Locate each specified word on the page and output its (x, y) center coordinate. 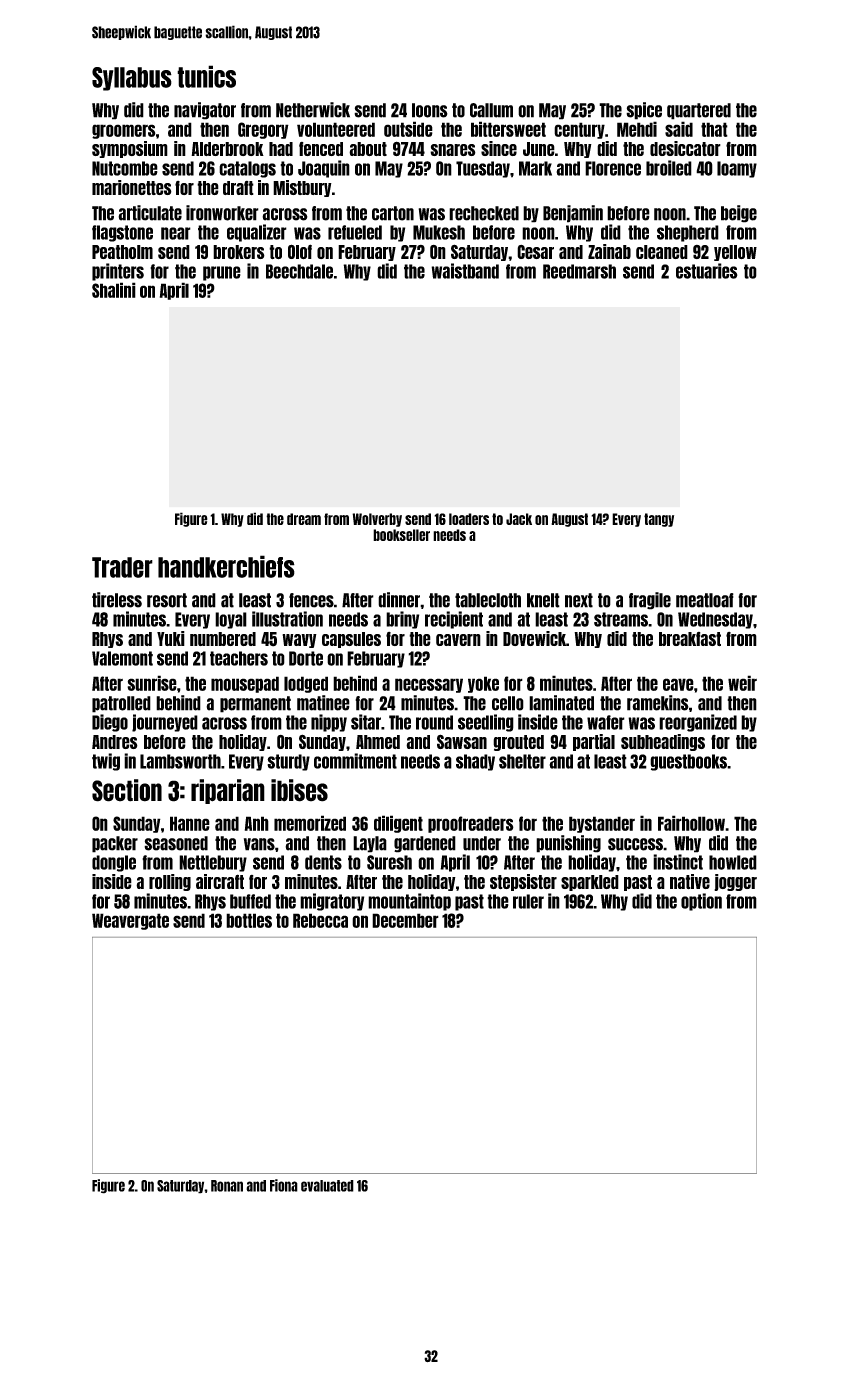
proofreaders (471, 824)
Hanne (190, 823)
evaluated (327, 1186)
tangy (659, 520)
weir (742, 683)
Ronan (227, 1186)
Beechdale (299, 271)
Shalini (114, 290)
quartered (699, 111)
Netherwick (313, 110)
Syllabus (132, 79)
